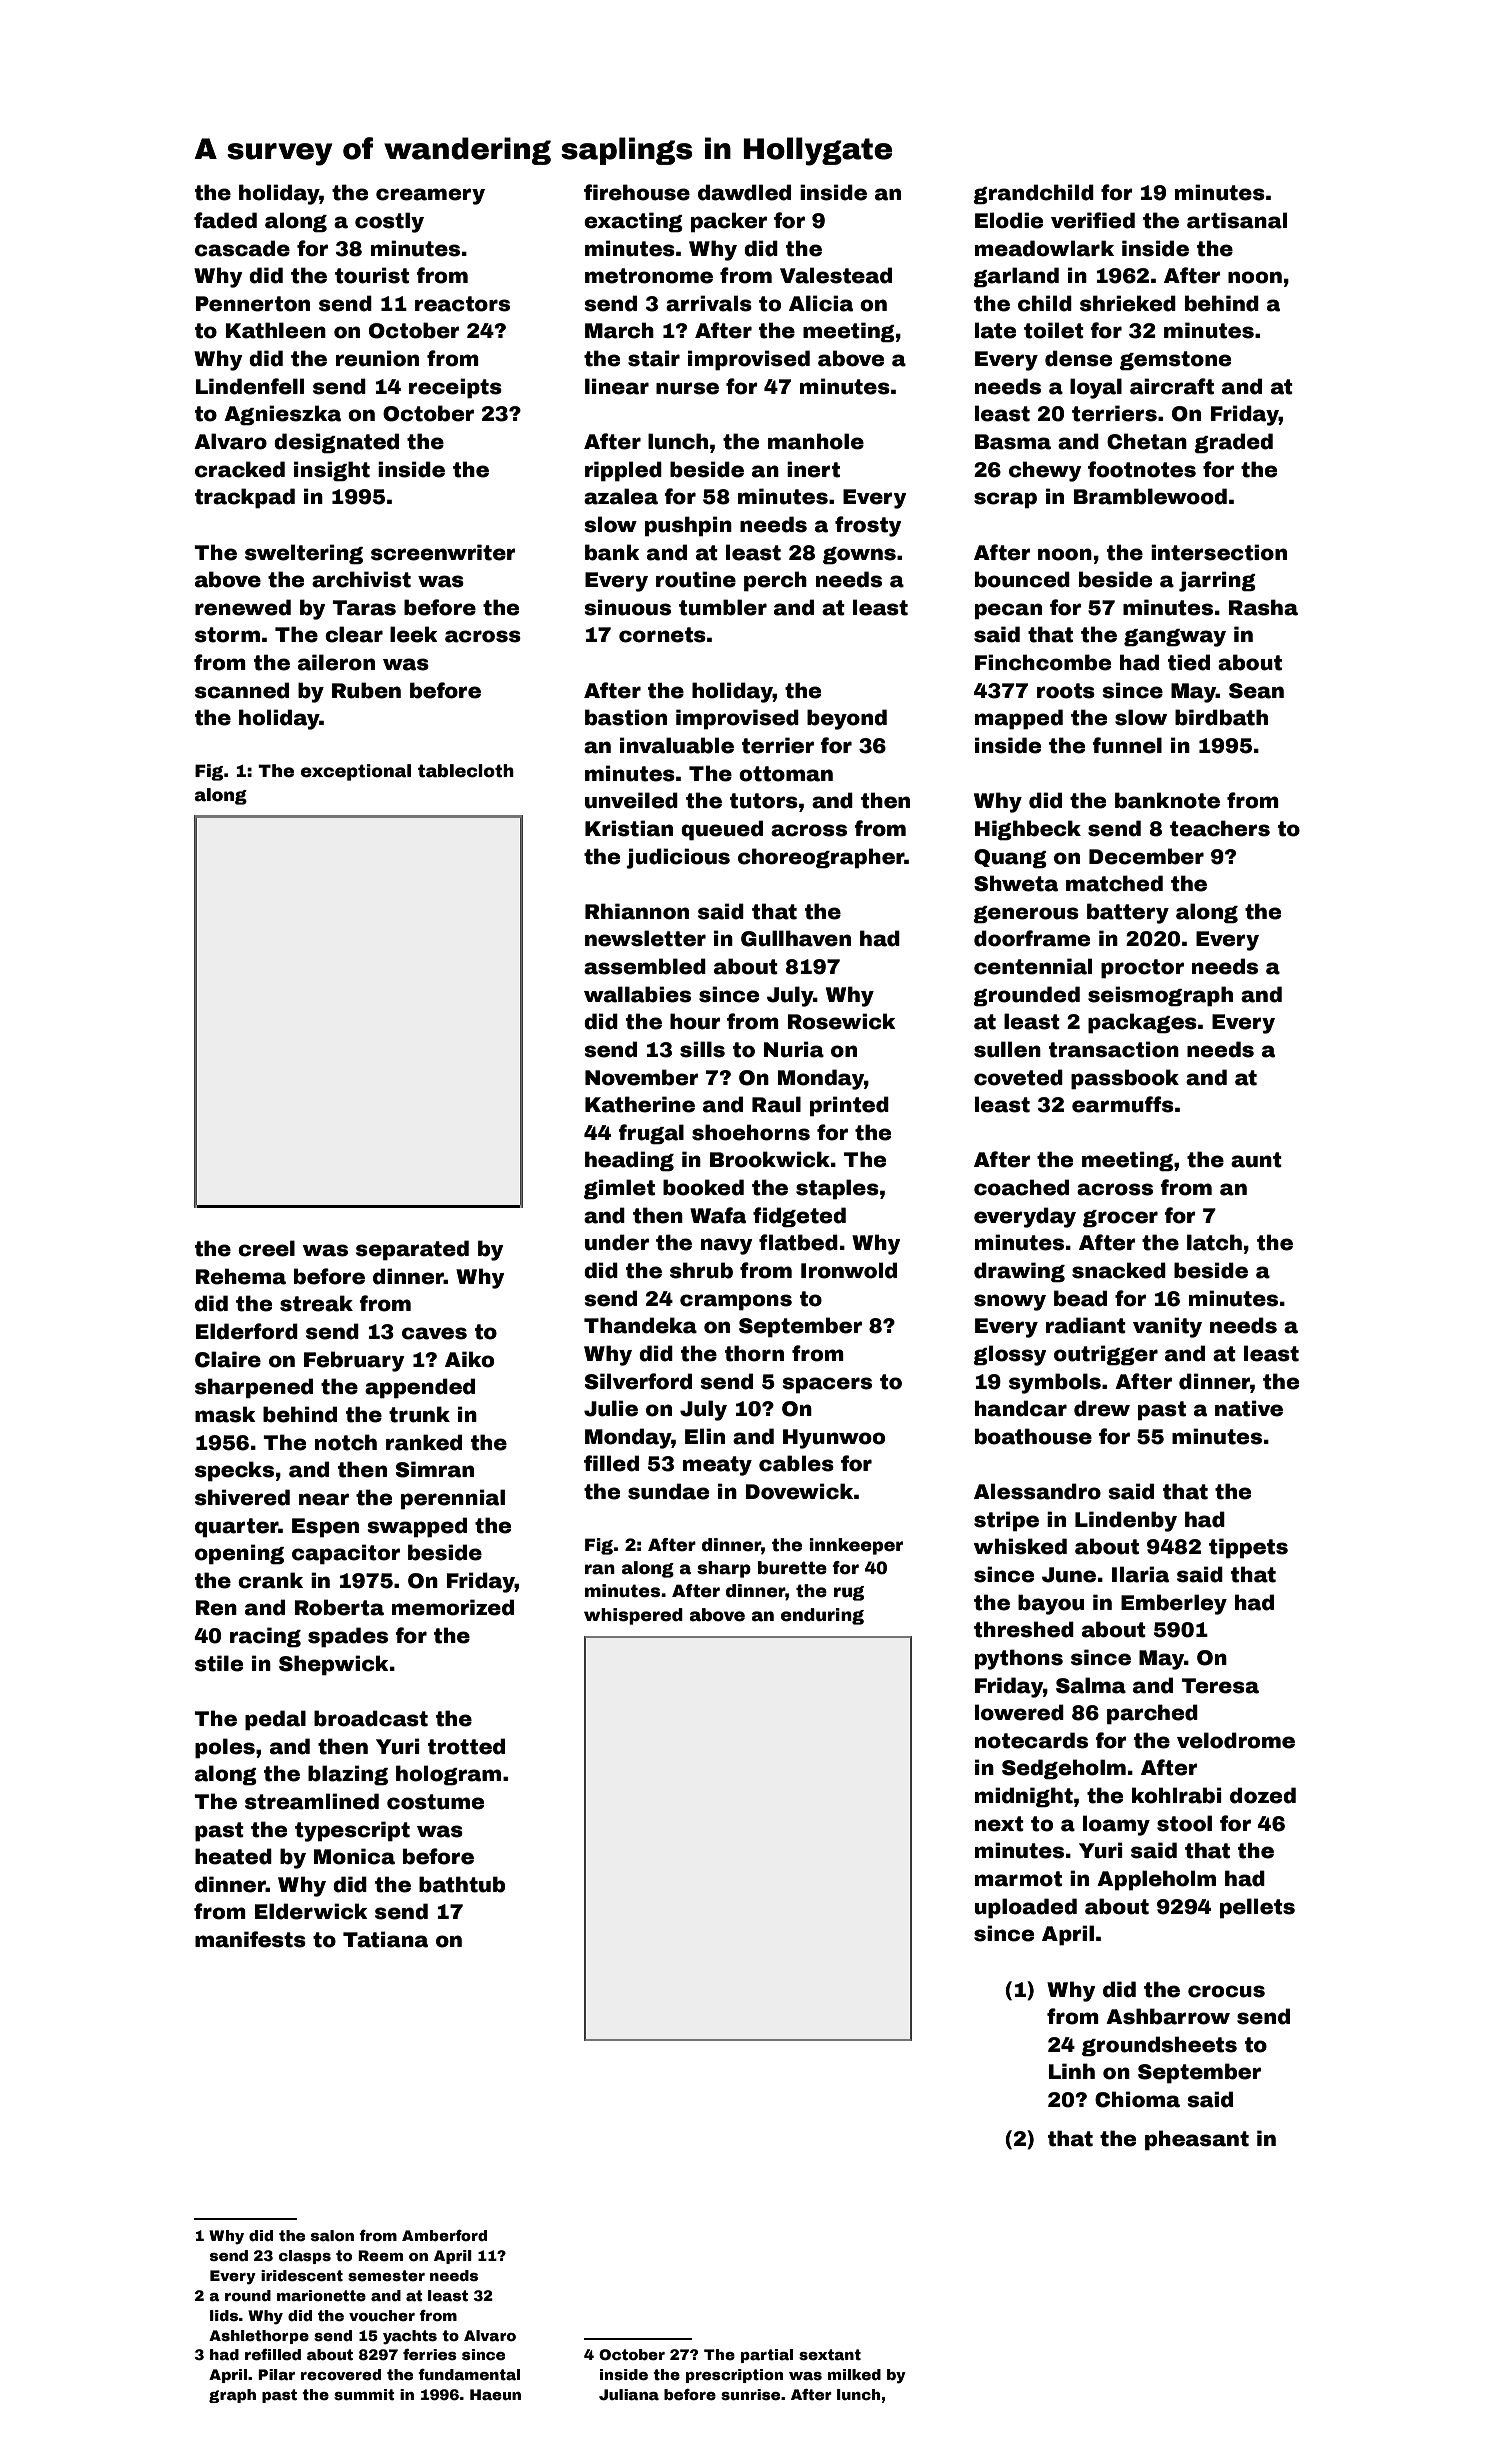 This screenshot has width=1496, height=2464. What do you see at coordinates (356, 772) in the screenshot?
I see `exceptional` at bounding box center [356, 772].
